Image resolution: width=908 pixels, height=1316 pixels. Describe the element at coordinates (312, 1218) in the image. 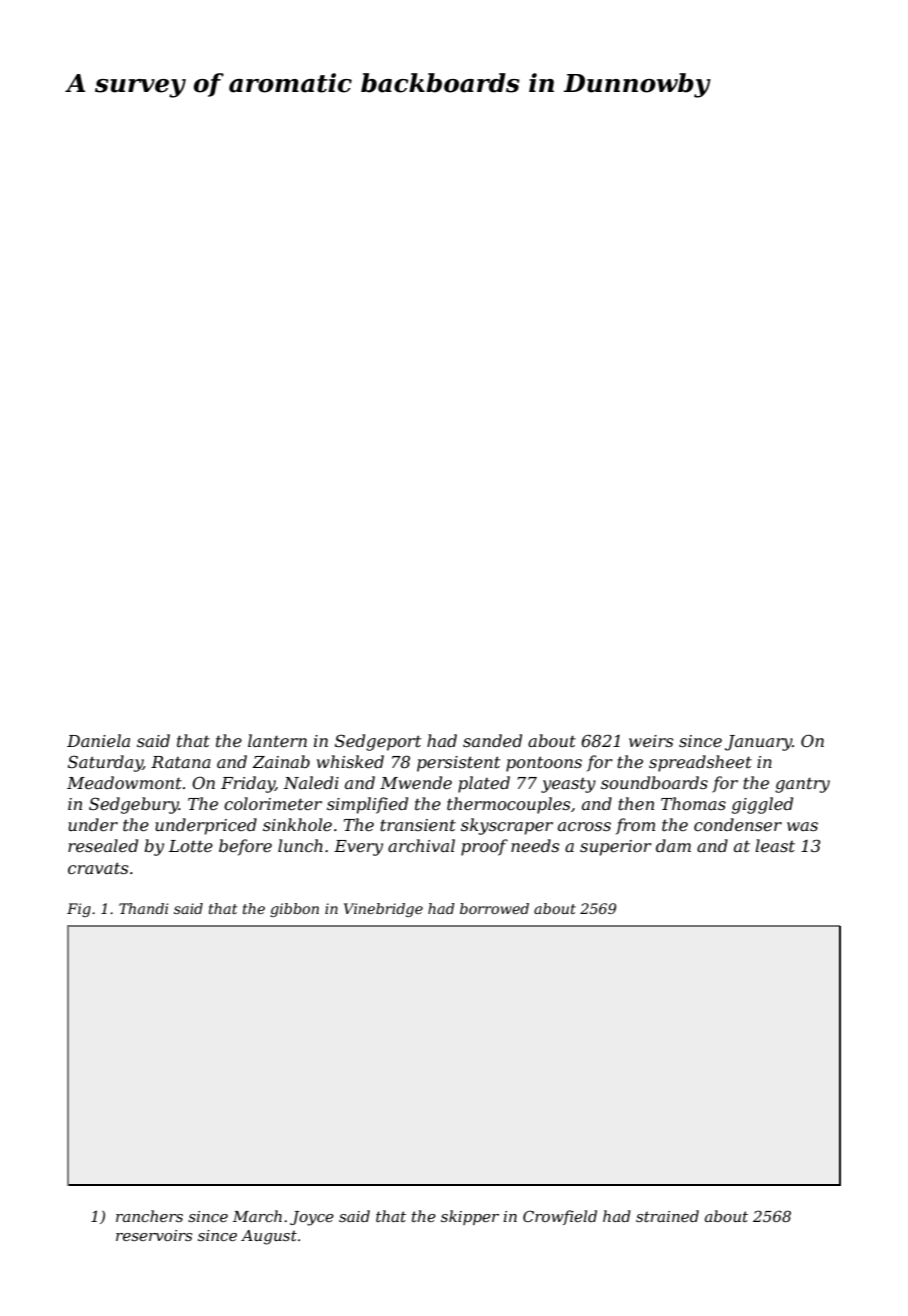

I see `Joyce` at that location.
